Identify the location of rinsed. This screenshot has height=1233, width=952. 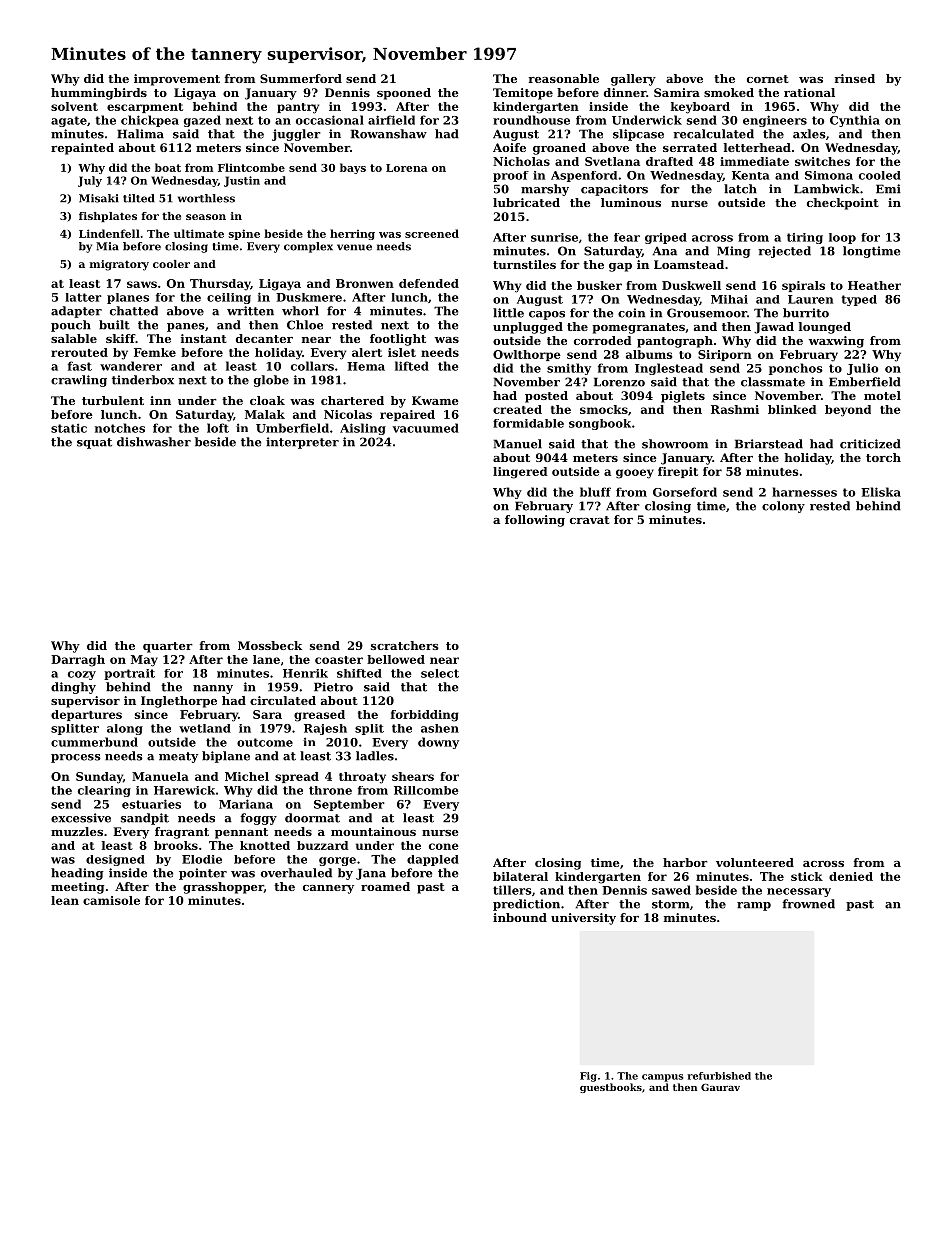
(854, 78).
